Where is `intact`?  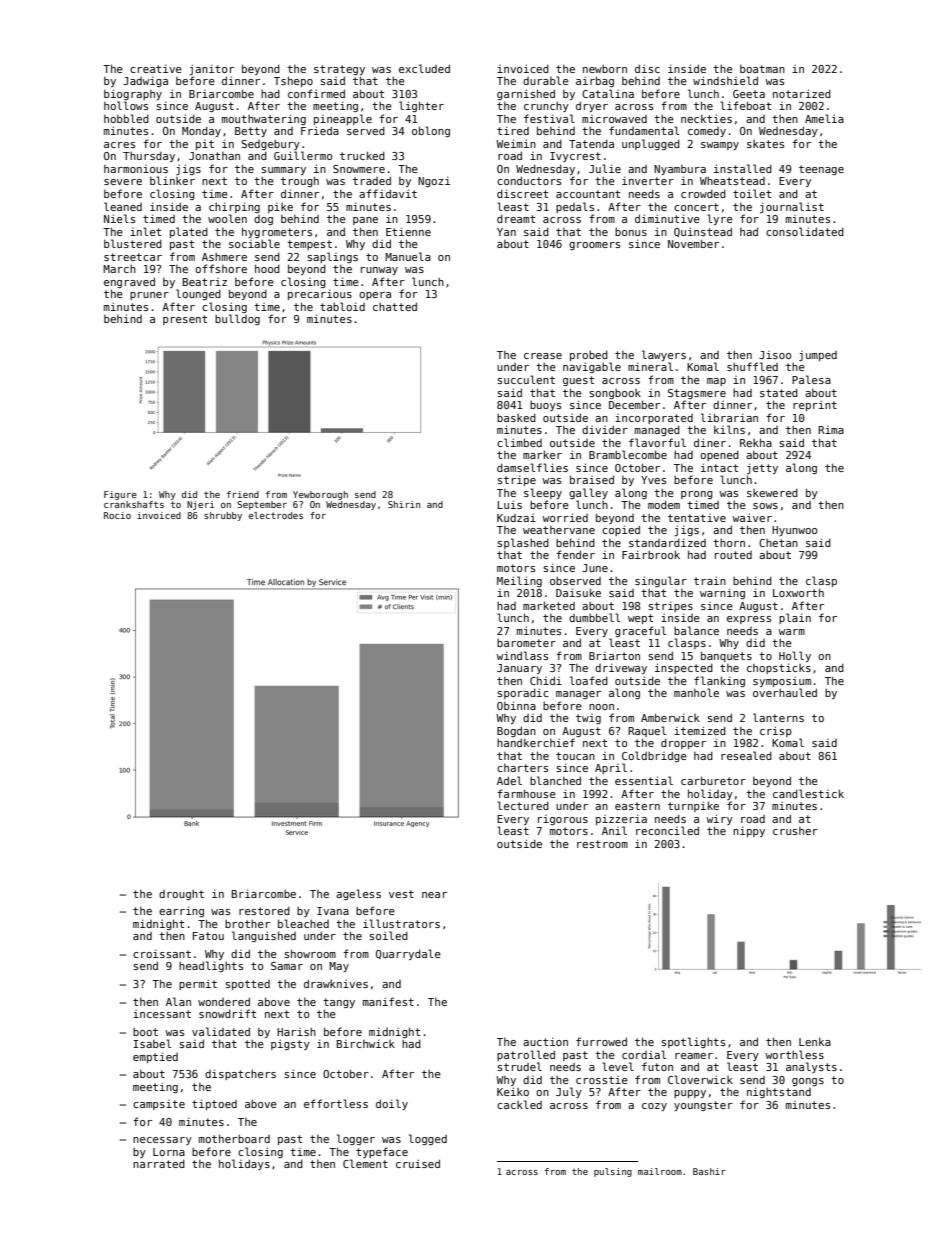 intact is located at coordinates (719, 467).
